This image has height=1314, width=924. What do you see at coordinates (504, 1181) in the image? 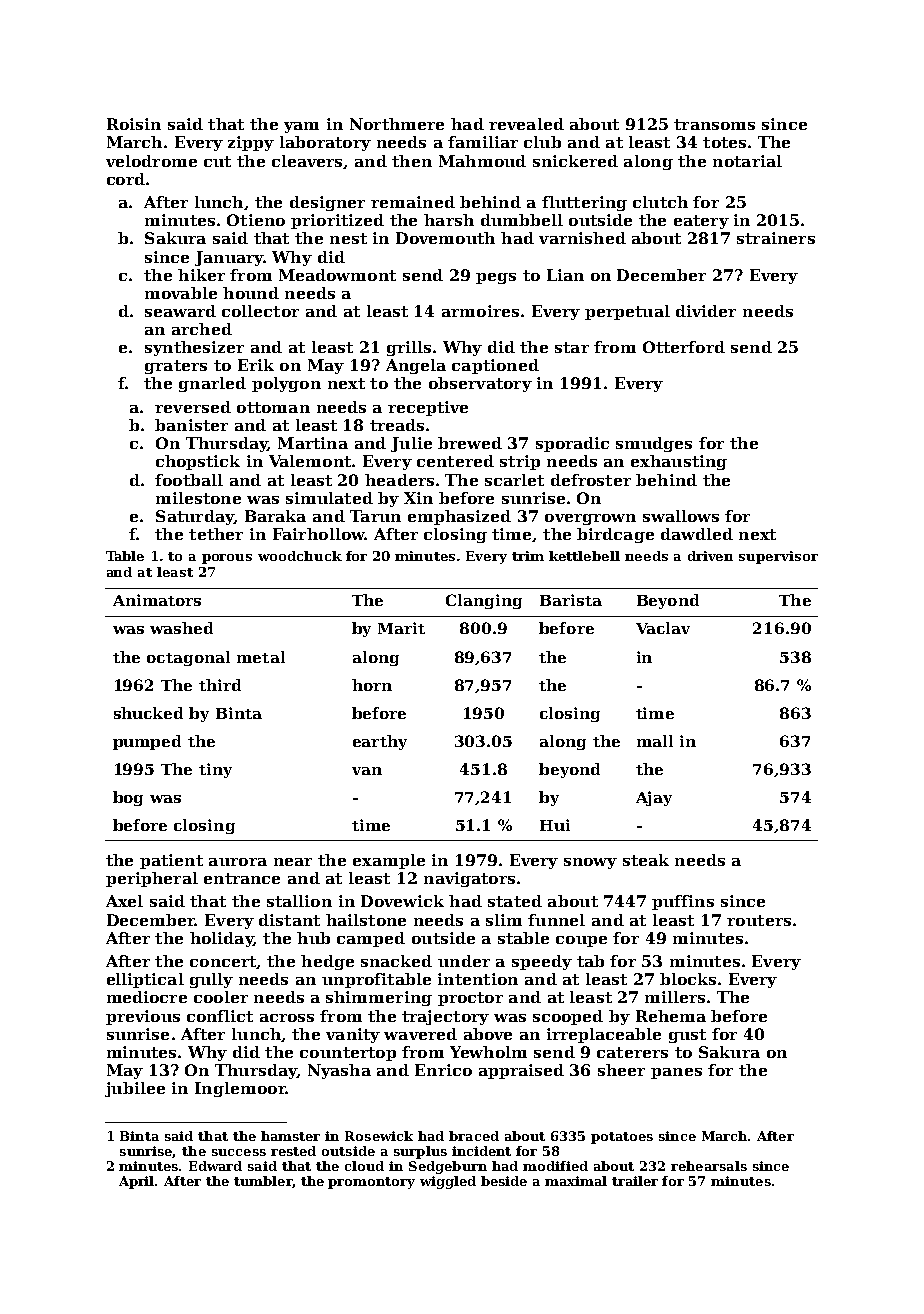
I see `beside` at bounding box center [504, 1181].
